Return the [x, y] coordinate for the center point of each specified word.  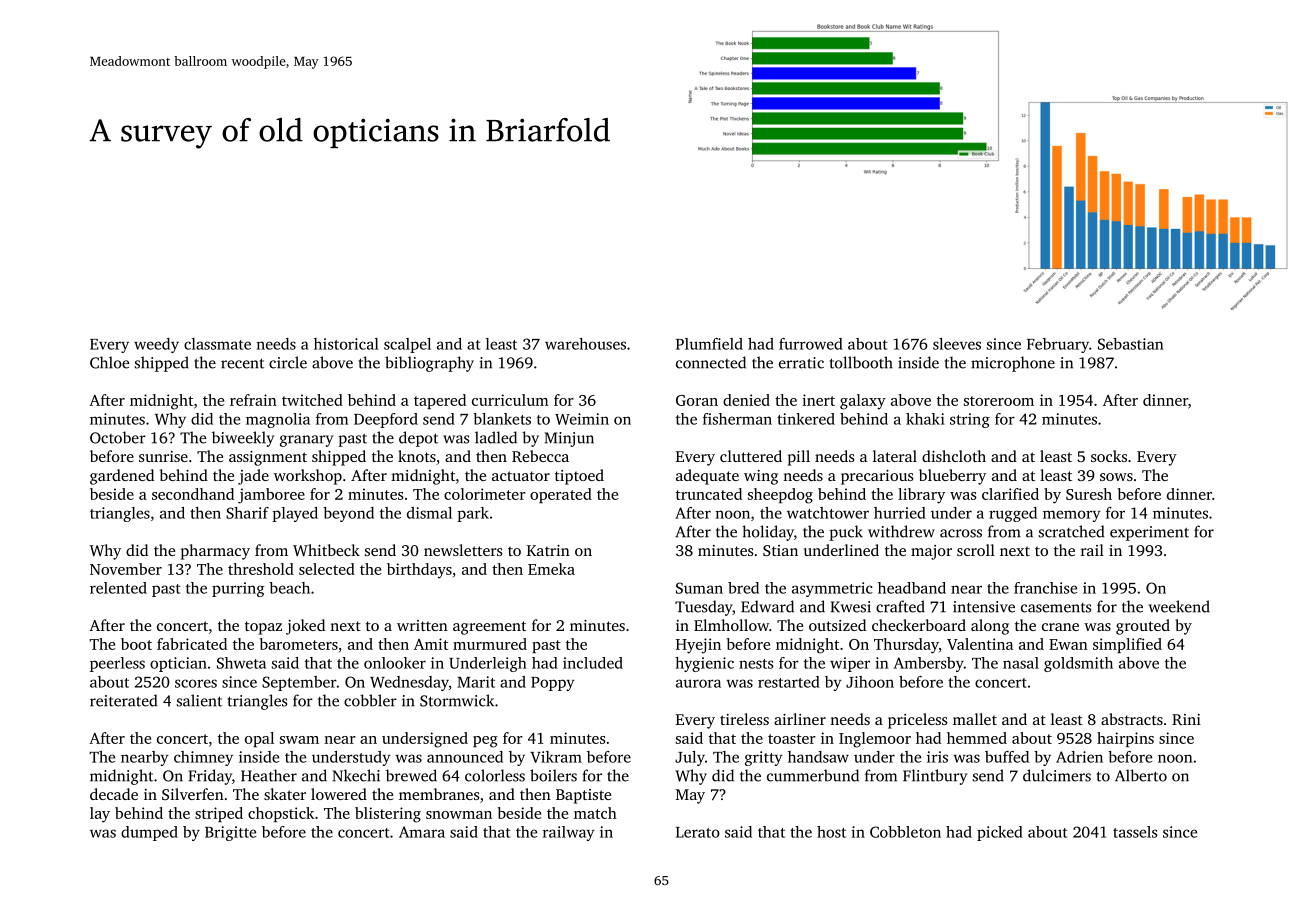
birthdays [419, 571]
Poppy [553, 684]
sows [1116, 477]
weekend [1179, 606]
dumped [149, 833]
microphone [1013, 364]
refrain [253, 400]
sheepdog [780, 496]
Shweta [241, 663]
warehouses [585, 344]
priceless [917, 721]
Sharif [247, 513]
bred [743, 588]
